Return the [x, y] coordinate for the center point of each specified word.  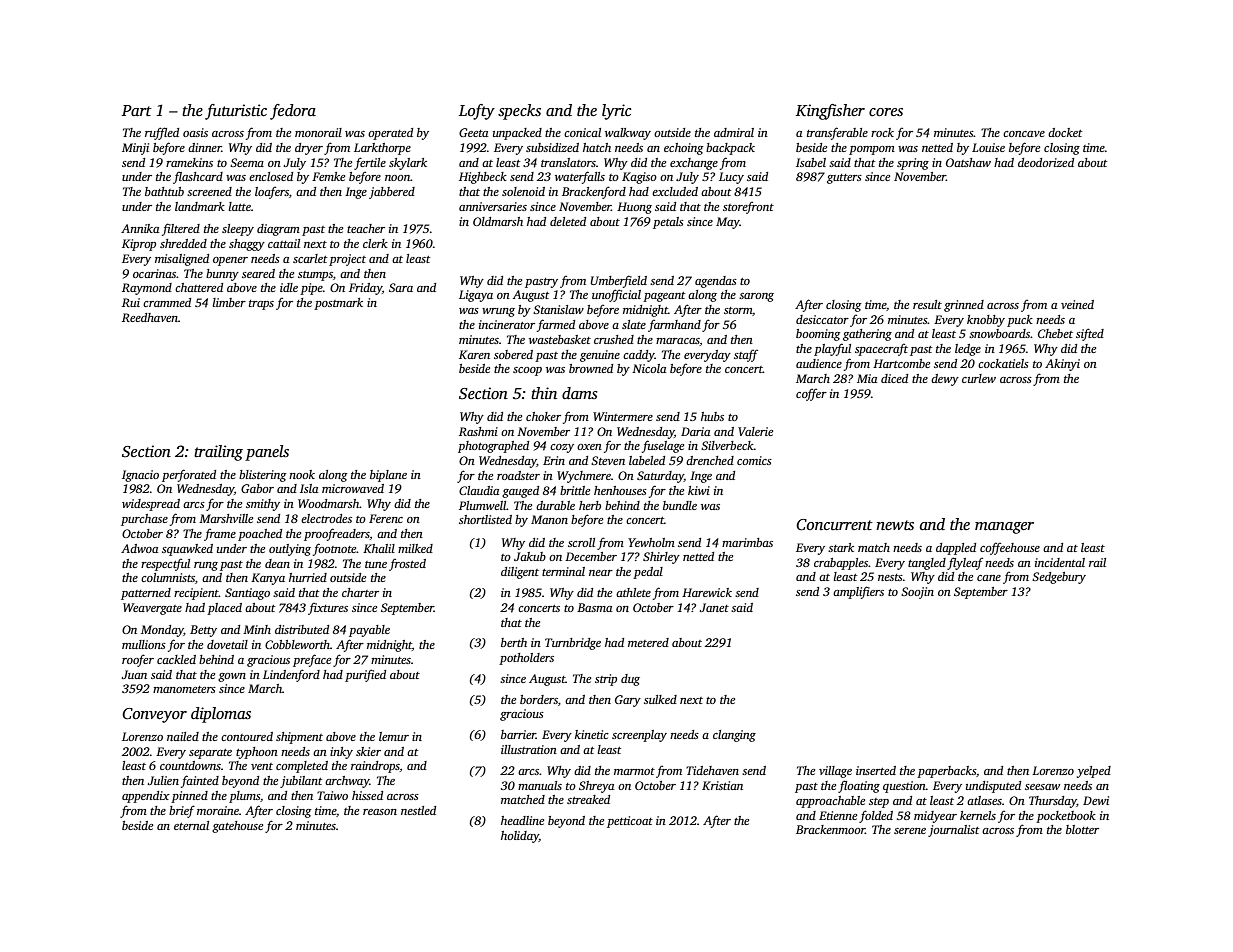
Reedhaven [150, 317]
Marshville [226, 518]
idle [289, 287]
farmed [556, 325]
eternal [191, 825]
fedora [293, 112]
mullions [144, 644]
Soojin [917, 593]
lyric [616, 112]
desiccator [822, 319]
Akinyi [1062, 365]
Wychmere [584, 477]
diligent [520, 573]
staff [746, 356]
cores [886, 112]
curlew [979, 378]
